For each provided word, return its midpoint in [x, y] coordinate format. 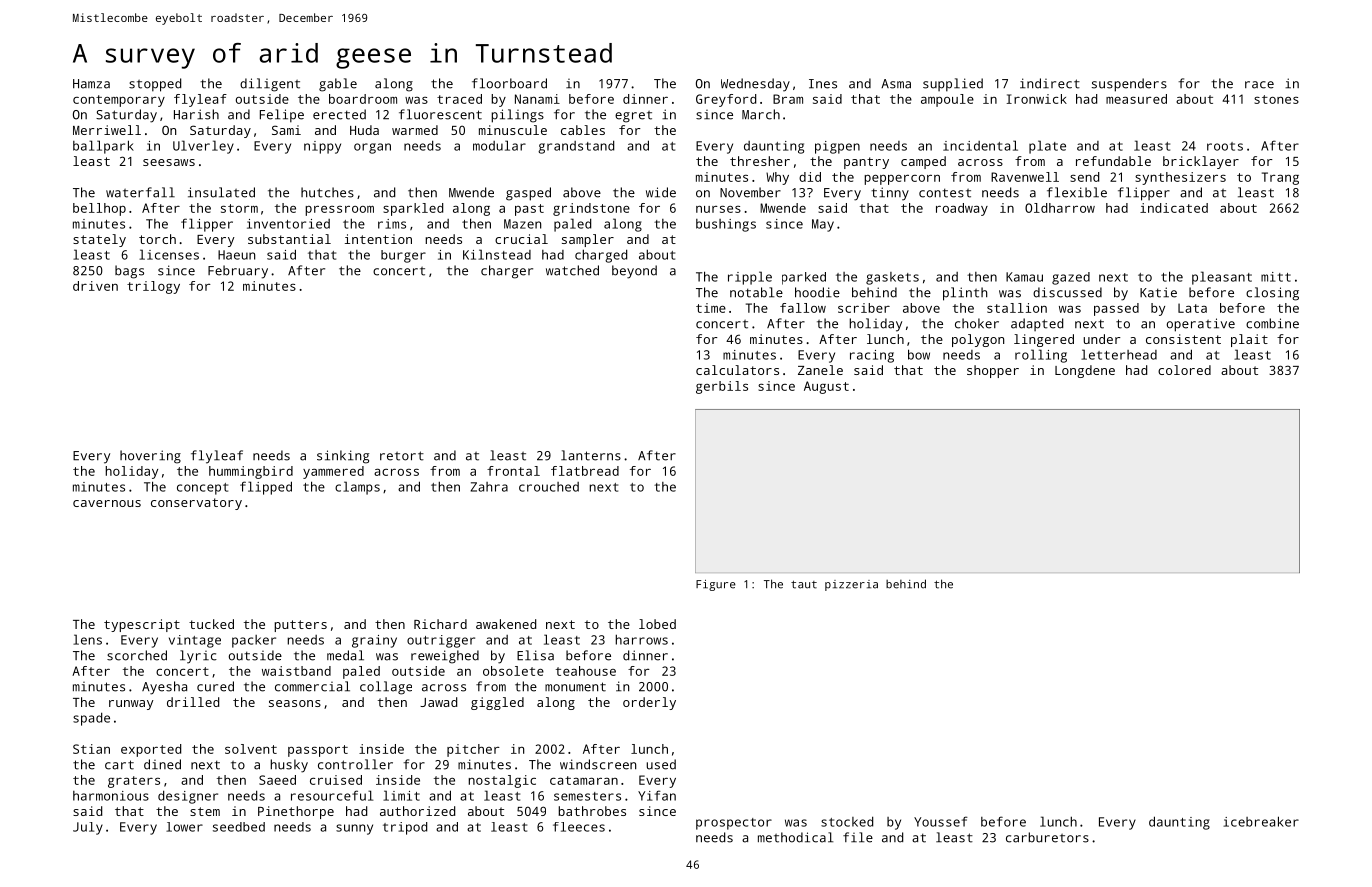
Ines [823, 84]
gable [338, 85]
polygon [978, 340]
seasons [295, 703]
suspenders [1129, 85]
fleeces [579, 827]
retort [402, 456]
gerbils [722, 387]
